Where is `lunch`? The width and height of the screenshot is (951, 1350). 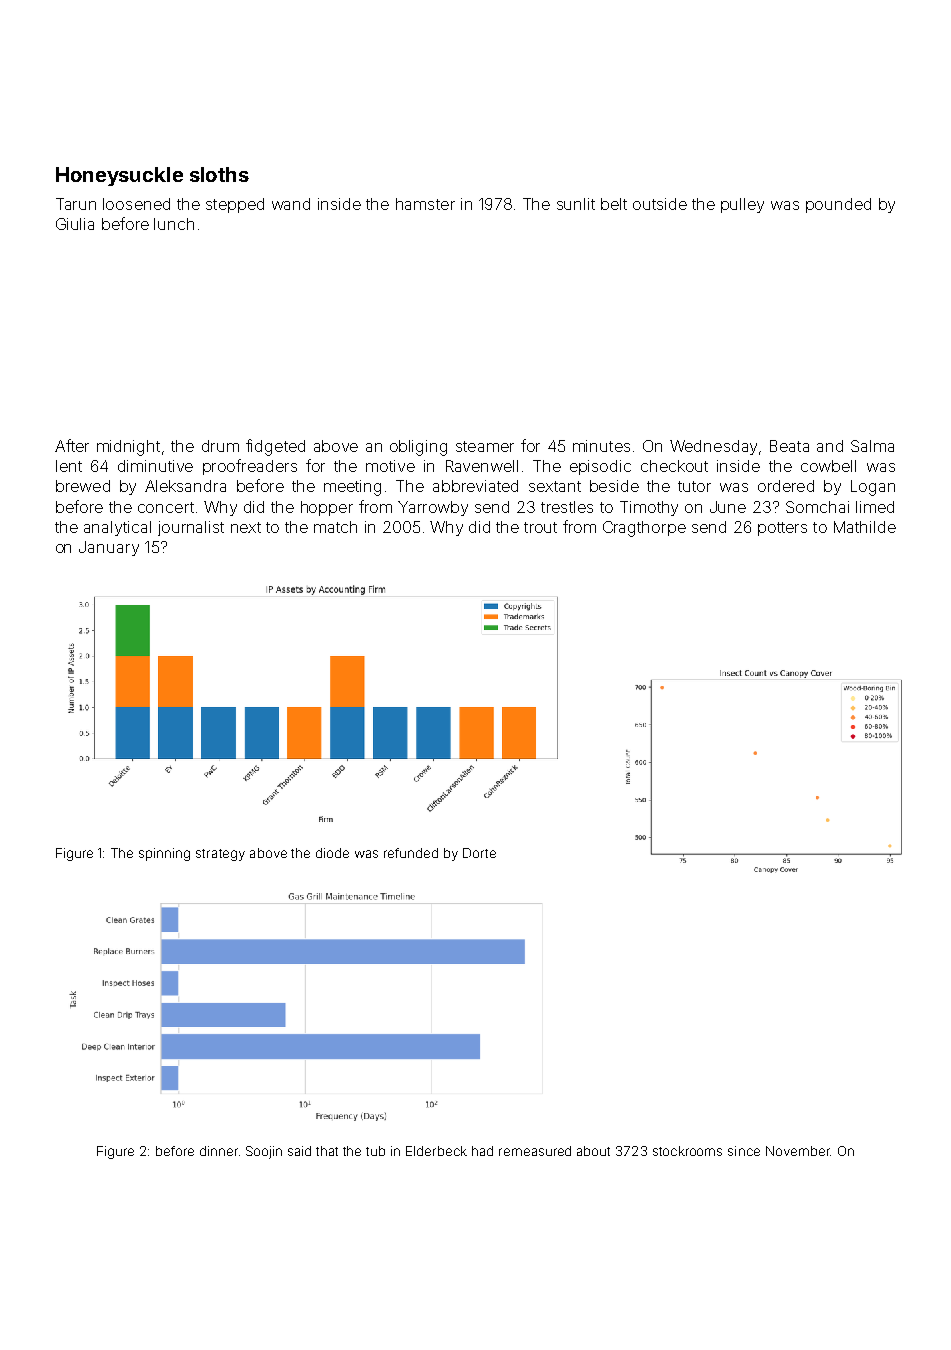
lunch is located at coordinates (174, 224).
